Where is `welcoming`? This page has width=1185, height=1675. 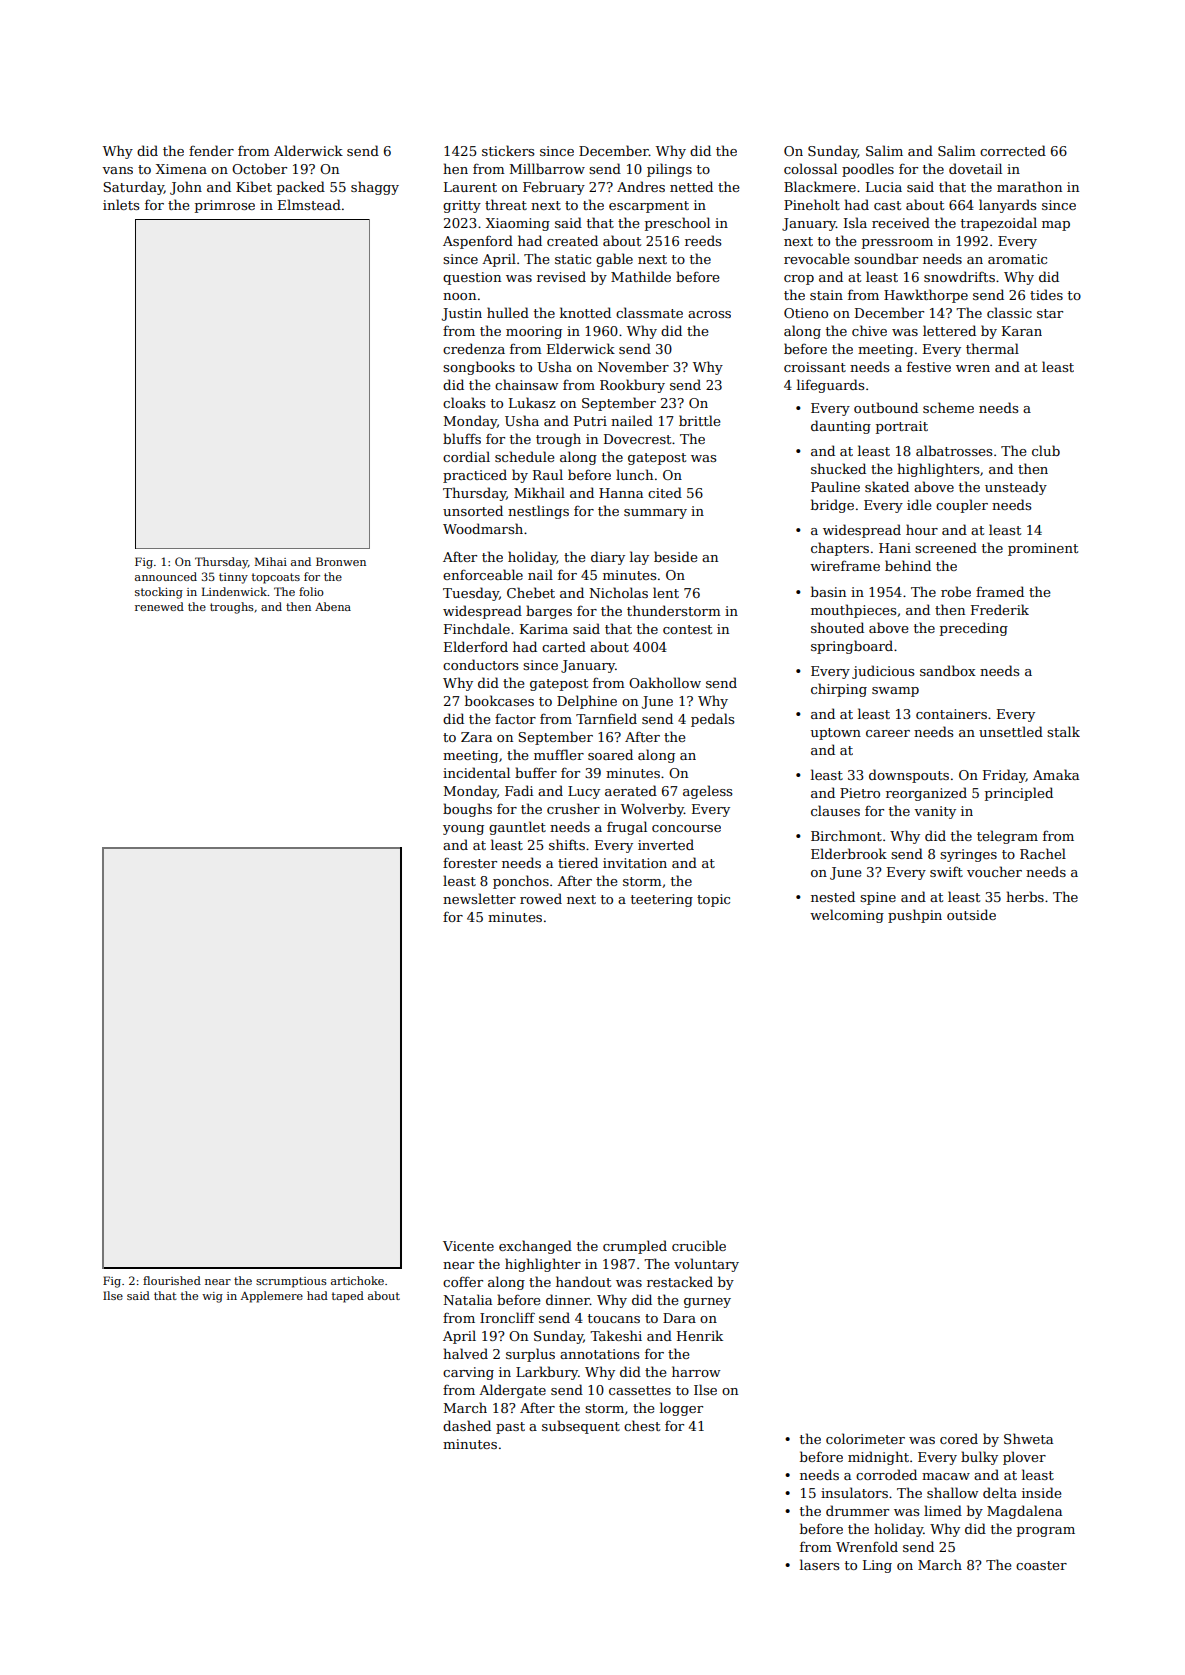 welcoming is located at coordinates (847, 916).
